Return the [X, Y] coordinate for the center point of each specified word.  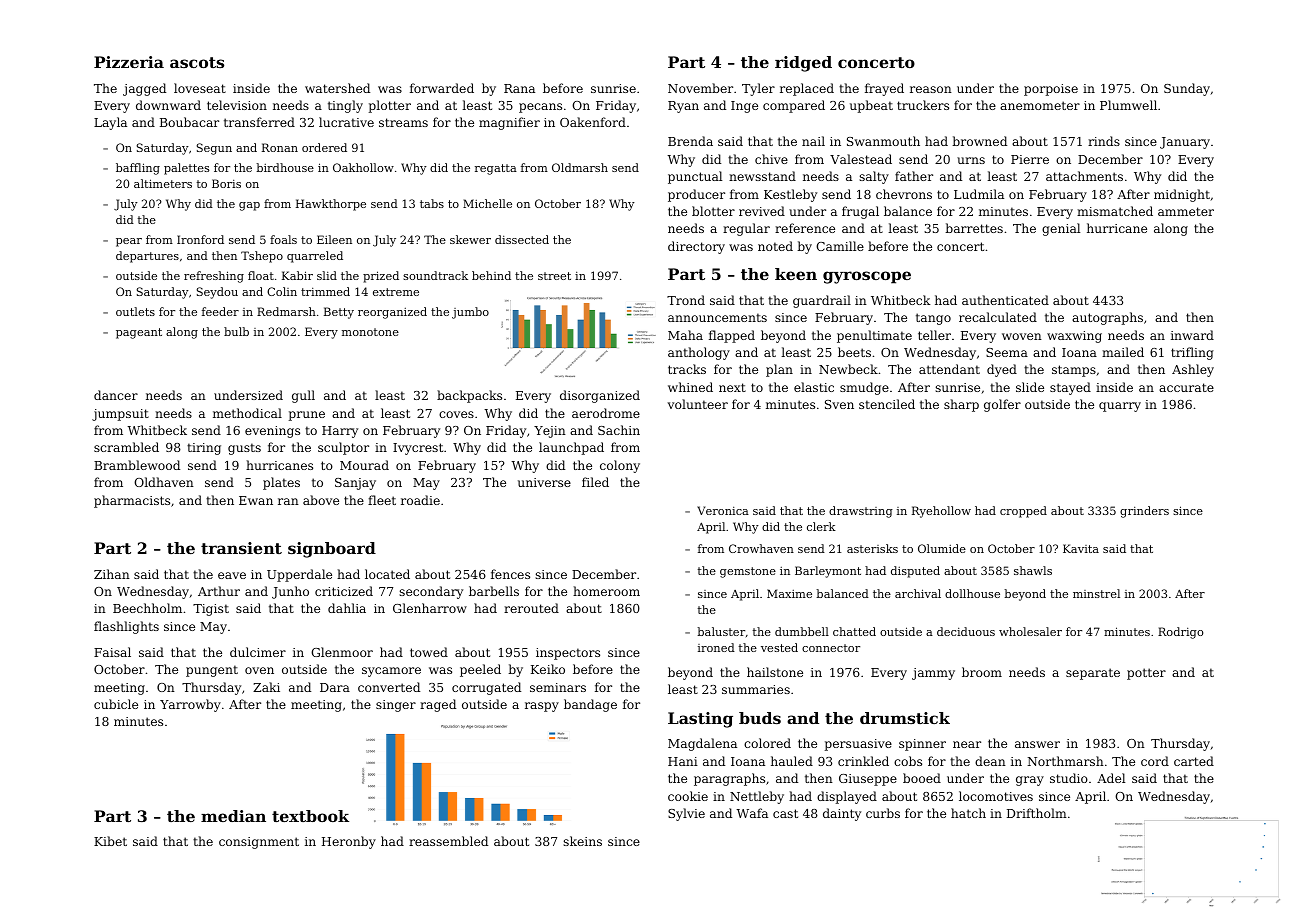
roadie [420, 500]
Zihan [112, 574]
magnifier [509, 123]
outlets [135, 311]
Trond [686, 300]
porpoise [1051, 90]
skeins [582, 841]
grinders [1144, 512]
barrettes [974, 228]
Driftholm [1037, 813]
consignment [259, 843]
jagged [144, 89]
